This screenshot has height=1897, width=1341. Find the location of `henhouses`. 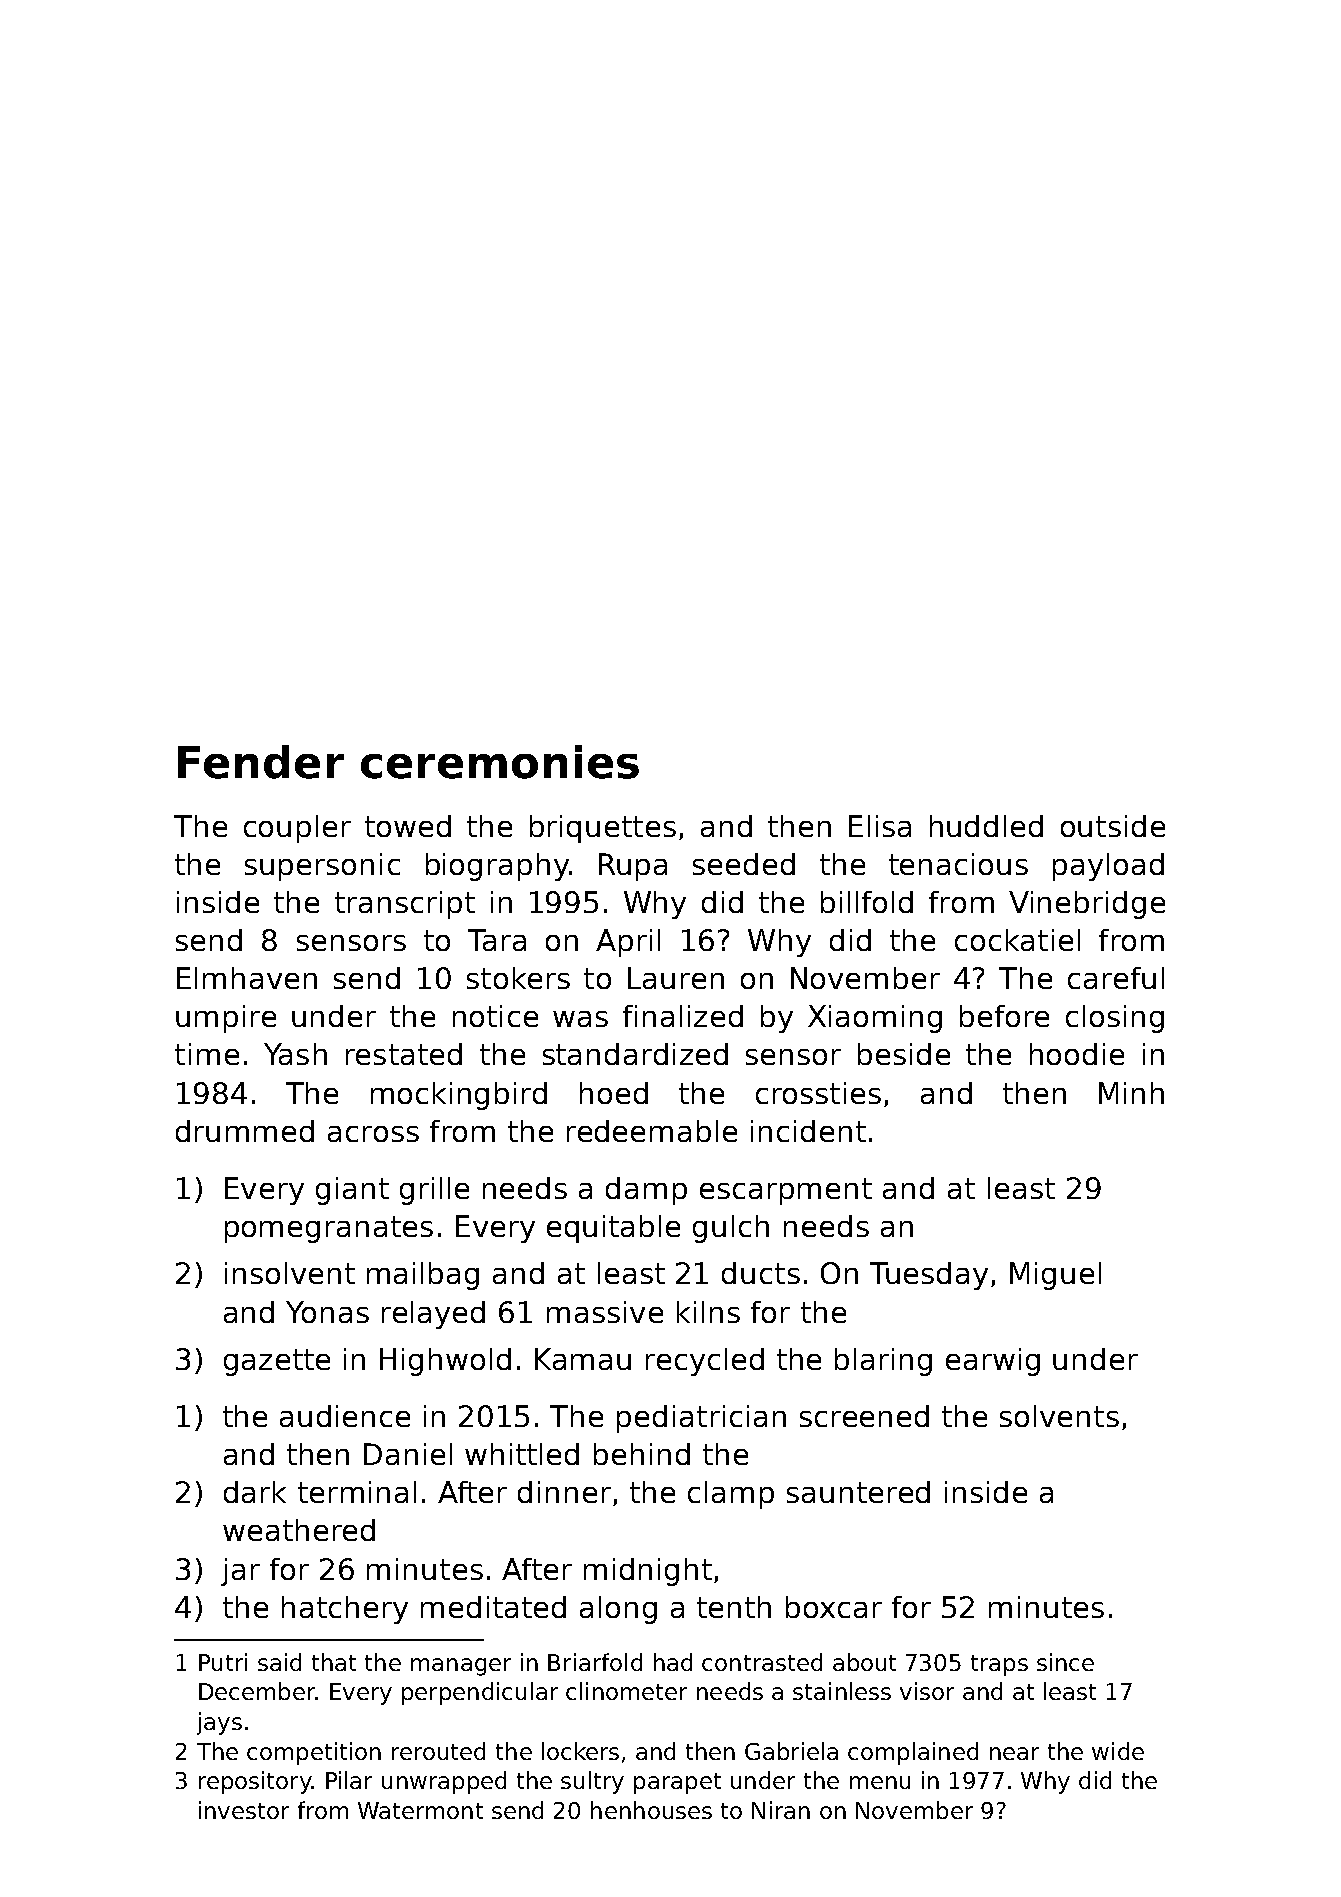

henhouses is located at coordinates (651, 1810).
